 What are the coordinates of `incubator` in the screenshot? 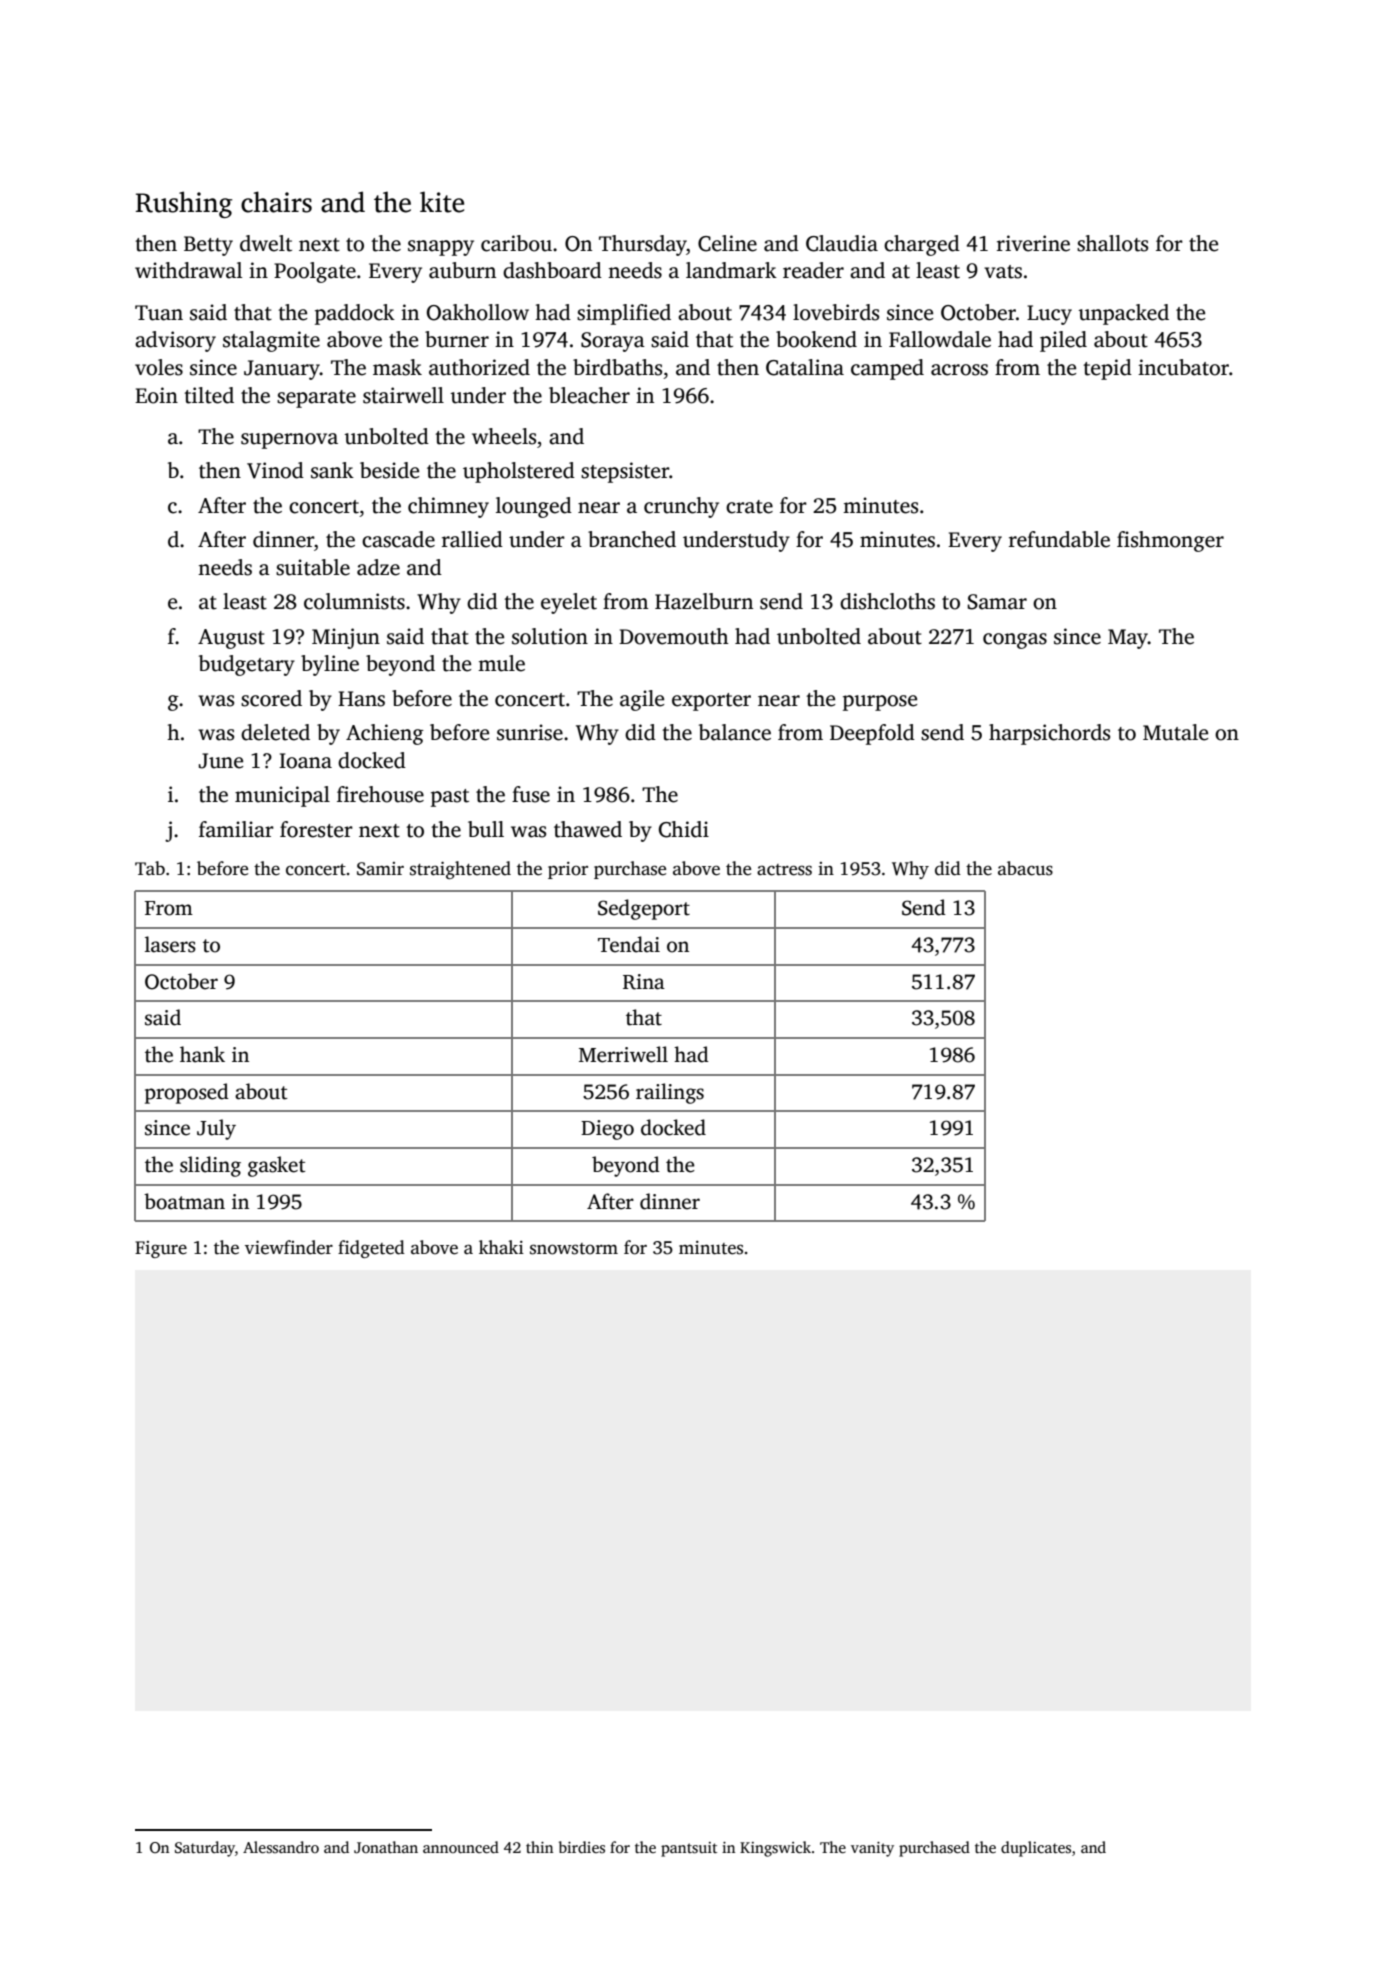 It's located at (1183, 367).
